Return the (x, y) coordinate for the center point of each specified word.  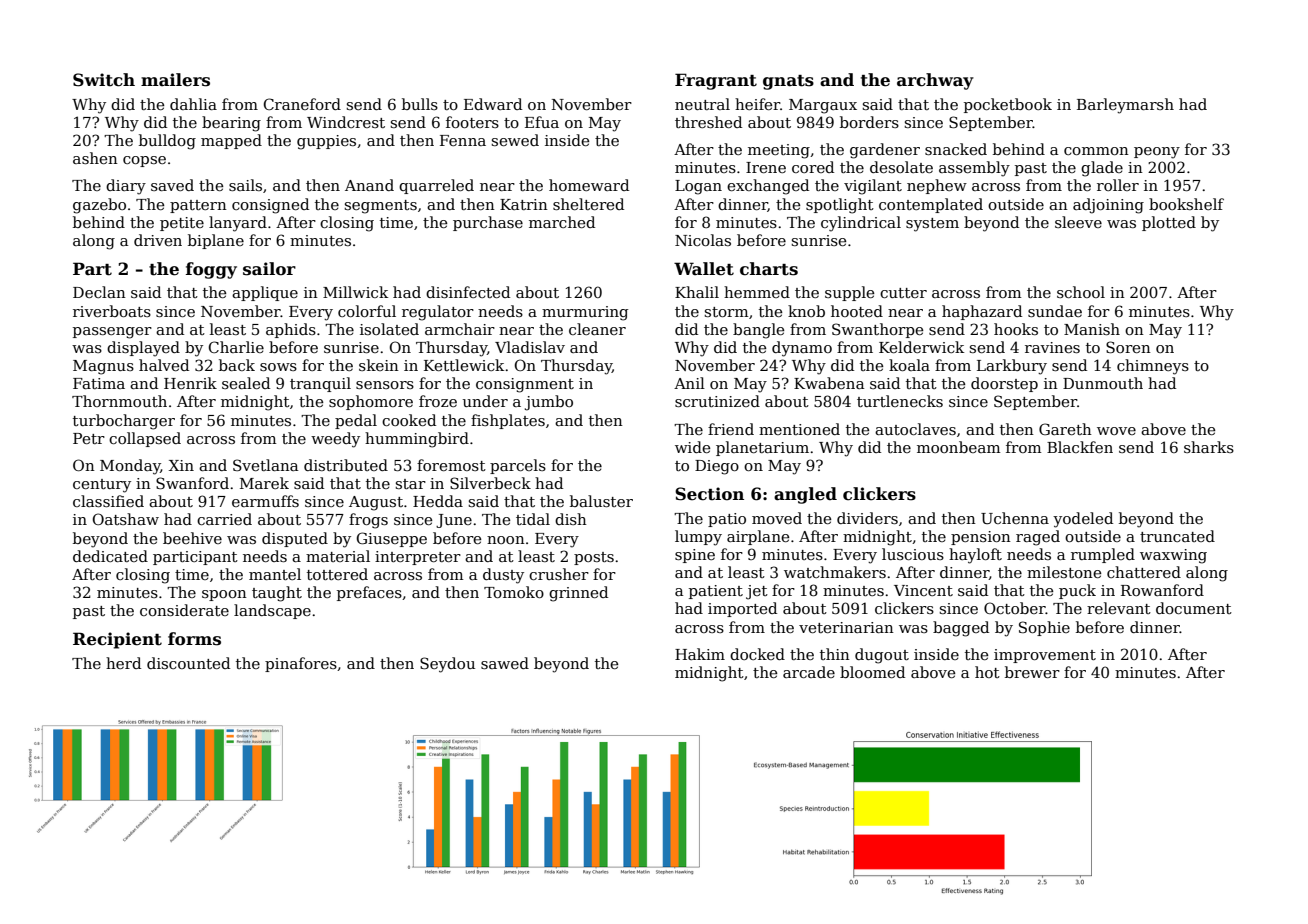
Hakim (700, 654)
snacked (956, 149)
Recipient (117, 640)
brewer (1032, 672)
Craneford (302, 104)
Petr (89, 438)
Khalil (697, 292)
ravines (1052, 347)
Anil (689, 383)
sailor (269, 269)
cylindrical (861, 224)
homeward (589, 185)
